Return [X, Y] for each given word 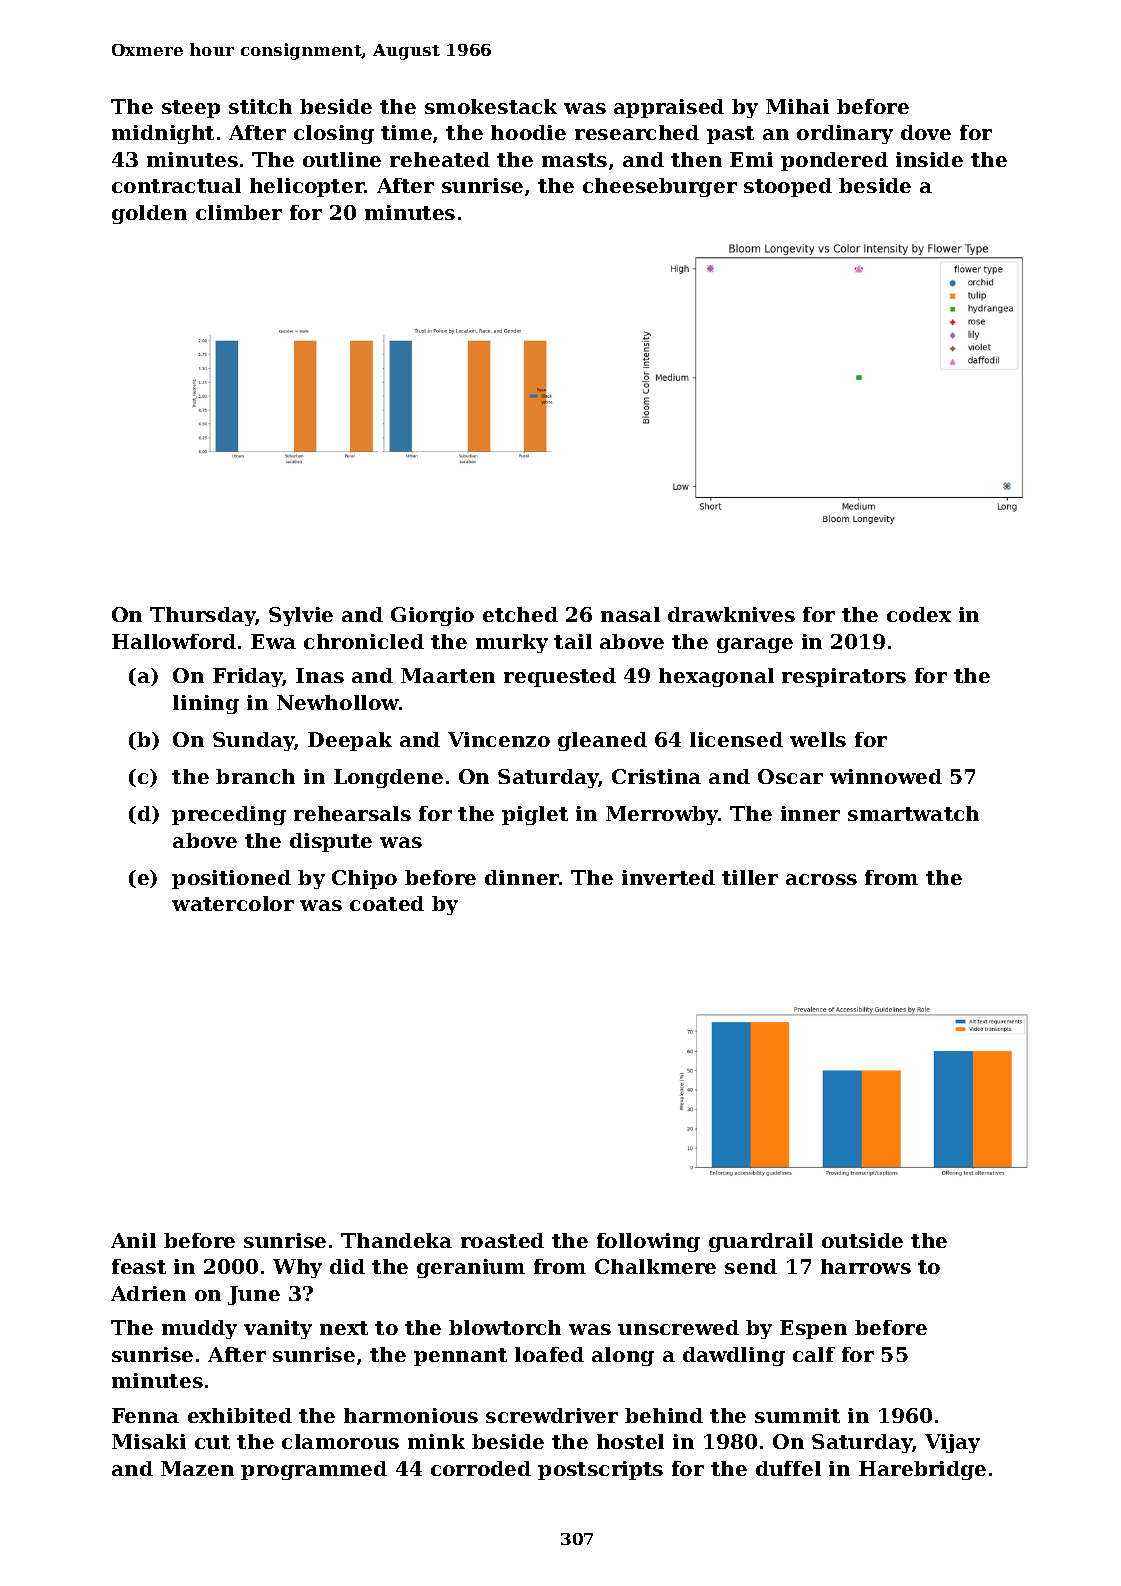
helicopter [307, 187]
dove [926, 132]
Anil [133, 1240]
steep [191, 109]
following [648, 1242]
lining [206, 704]
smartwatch [913, 813]
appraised [669, 108]
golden [149, 214]
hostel [630, 1441]
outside [862, 1240]
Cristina [656, 776]
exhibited [240, 1415]
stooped [788, 187]
